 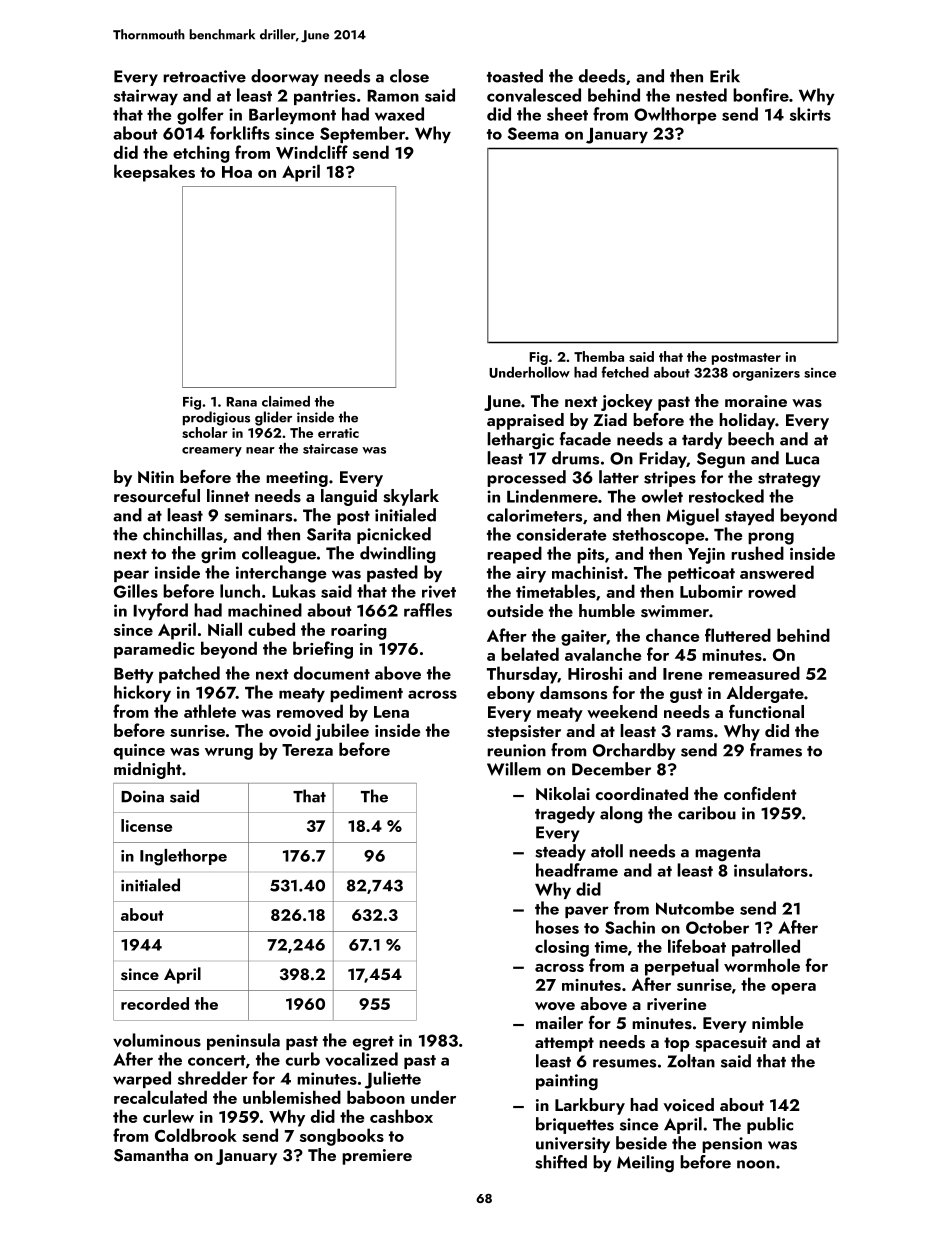 I want to click on tardy, so click(x=702, y=440).
